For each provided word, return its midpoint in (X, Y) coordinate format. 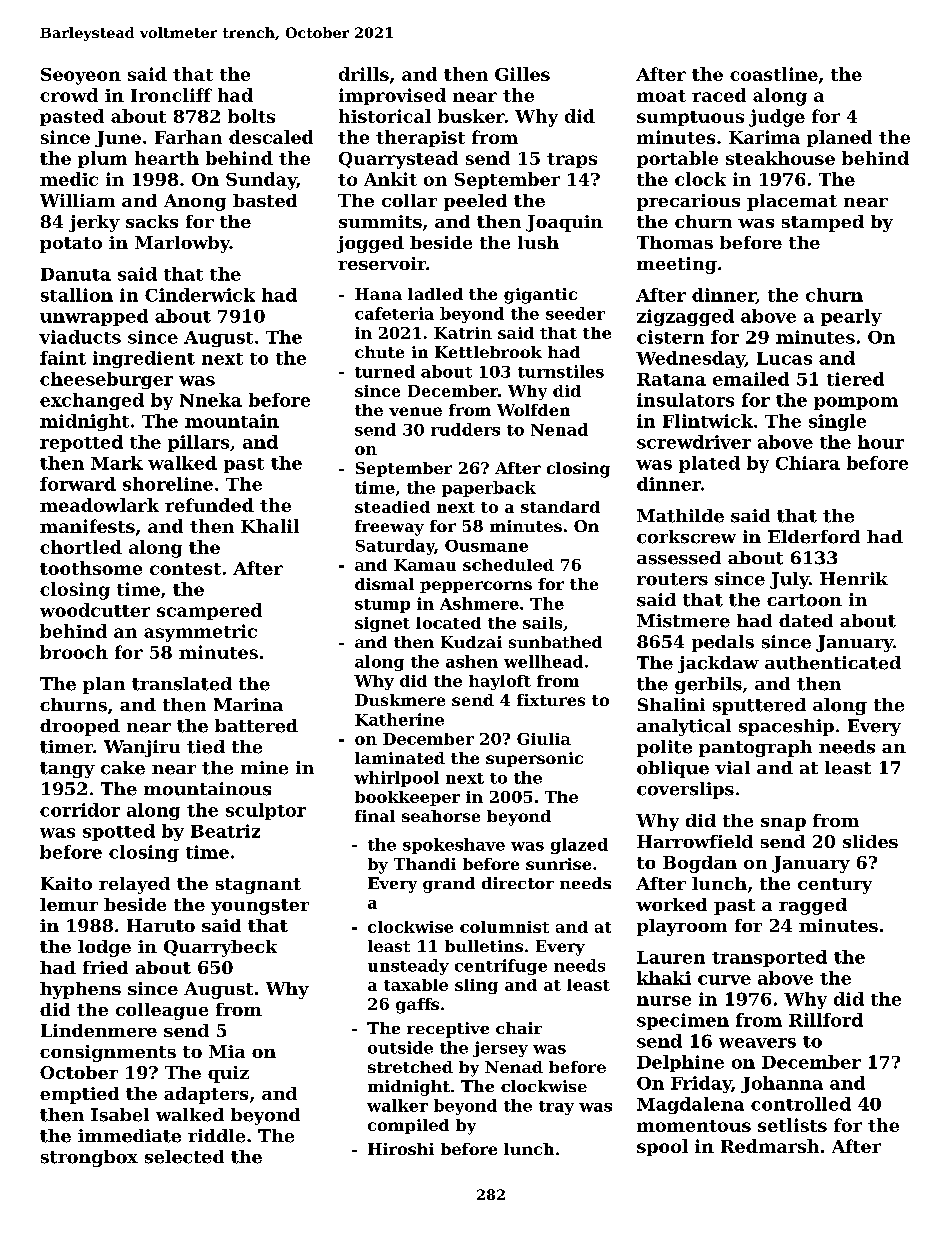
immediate (129, 1136)
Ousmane (486, 546)
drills (364, 74)
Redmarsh (770, 1146)
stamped (823, 223)
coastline (774, 74)
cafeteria (394, 313)
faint (63, 358)
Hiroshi (401, 1149)
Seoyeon (81, 76)
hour (881, 442)
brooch (74, 652)
